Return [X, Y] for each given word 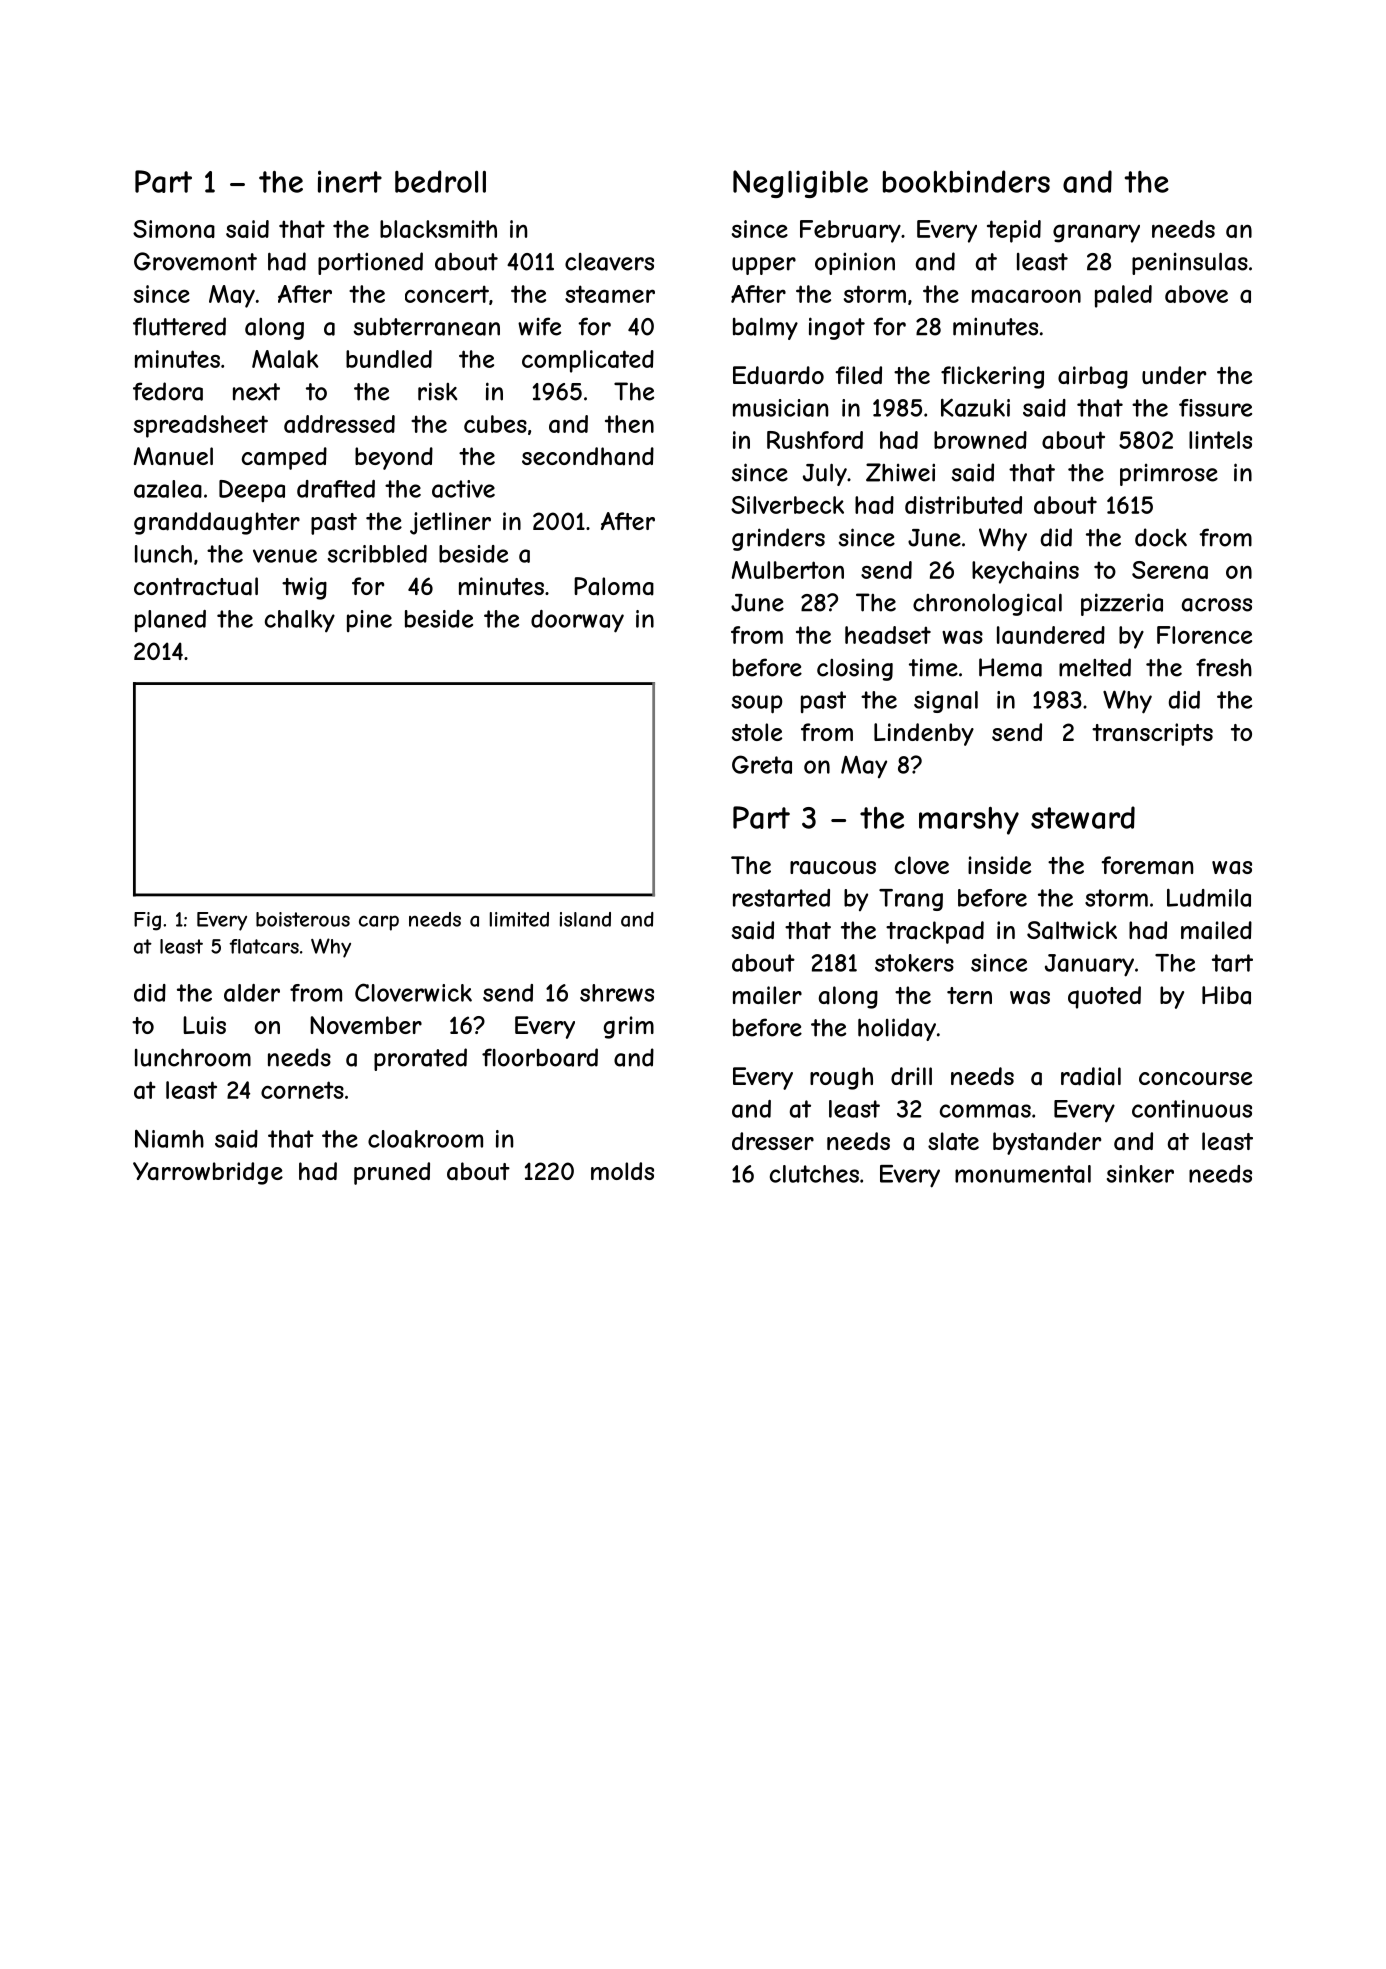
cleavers [609, 262]
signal [946, 702]
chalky [300, 621]
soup [757, 704]
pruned [392, 1173]
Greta [762, 764]
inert [350, 181]
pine [369, 621]
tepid [1014, 231]
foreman [1147, 865]
